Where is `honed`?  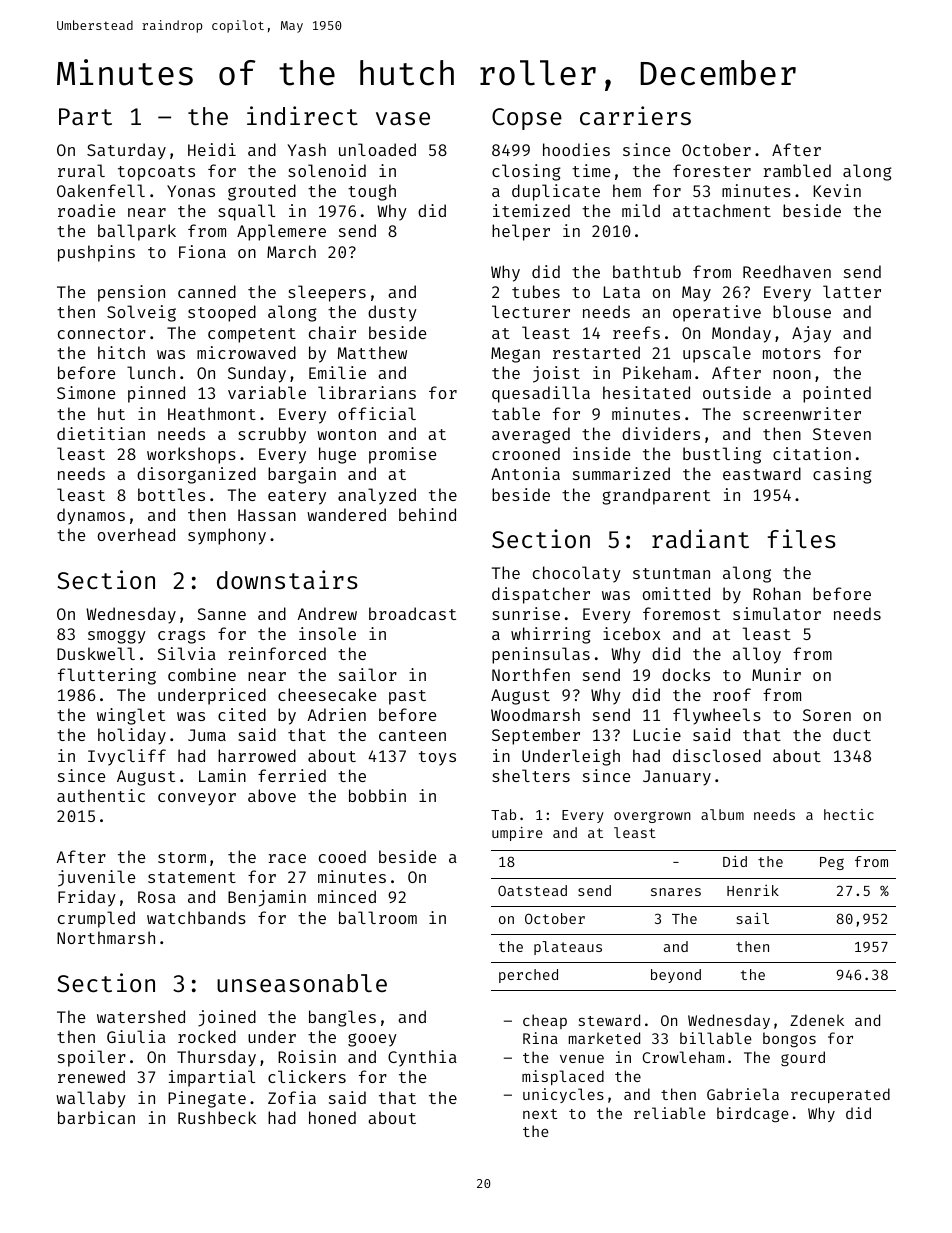
honed is located at coordinates (332, 1117).
